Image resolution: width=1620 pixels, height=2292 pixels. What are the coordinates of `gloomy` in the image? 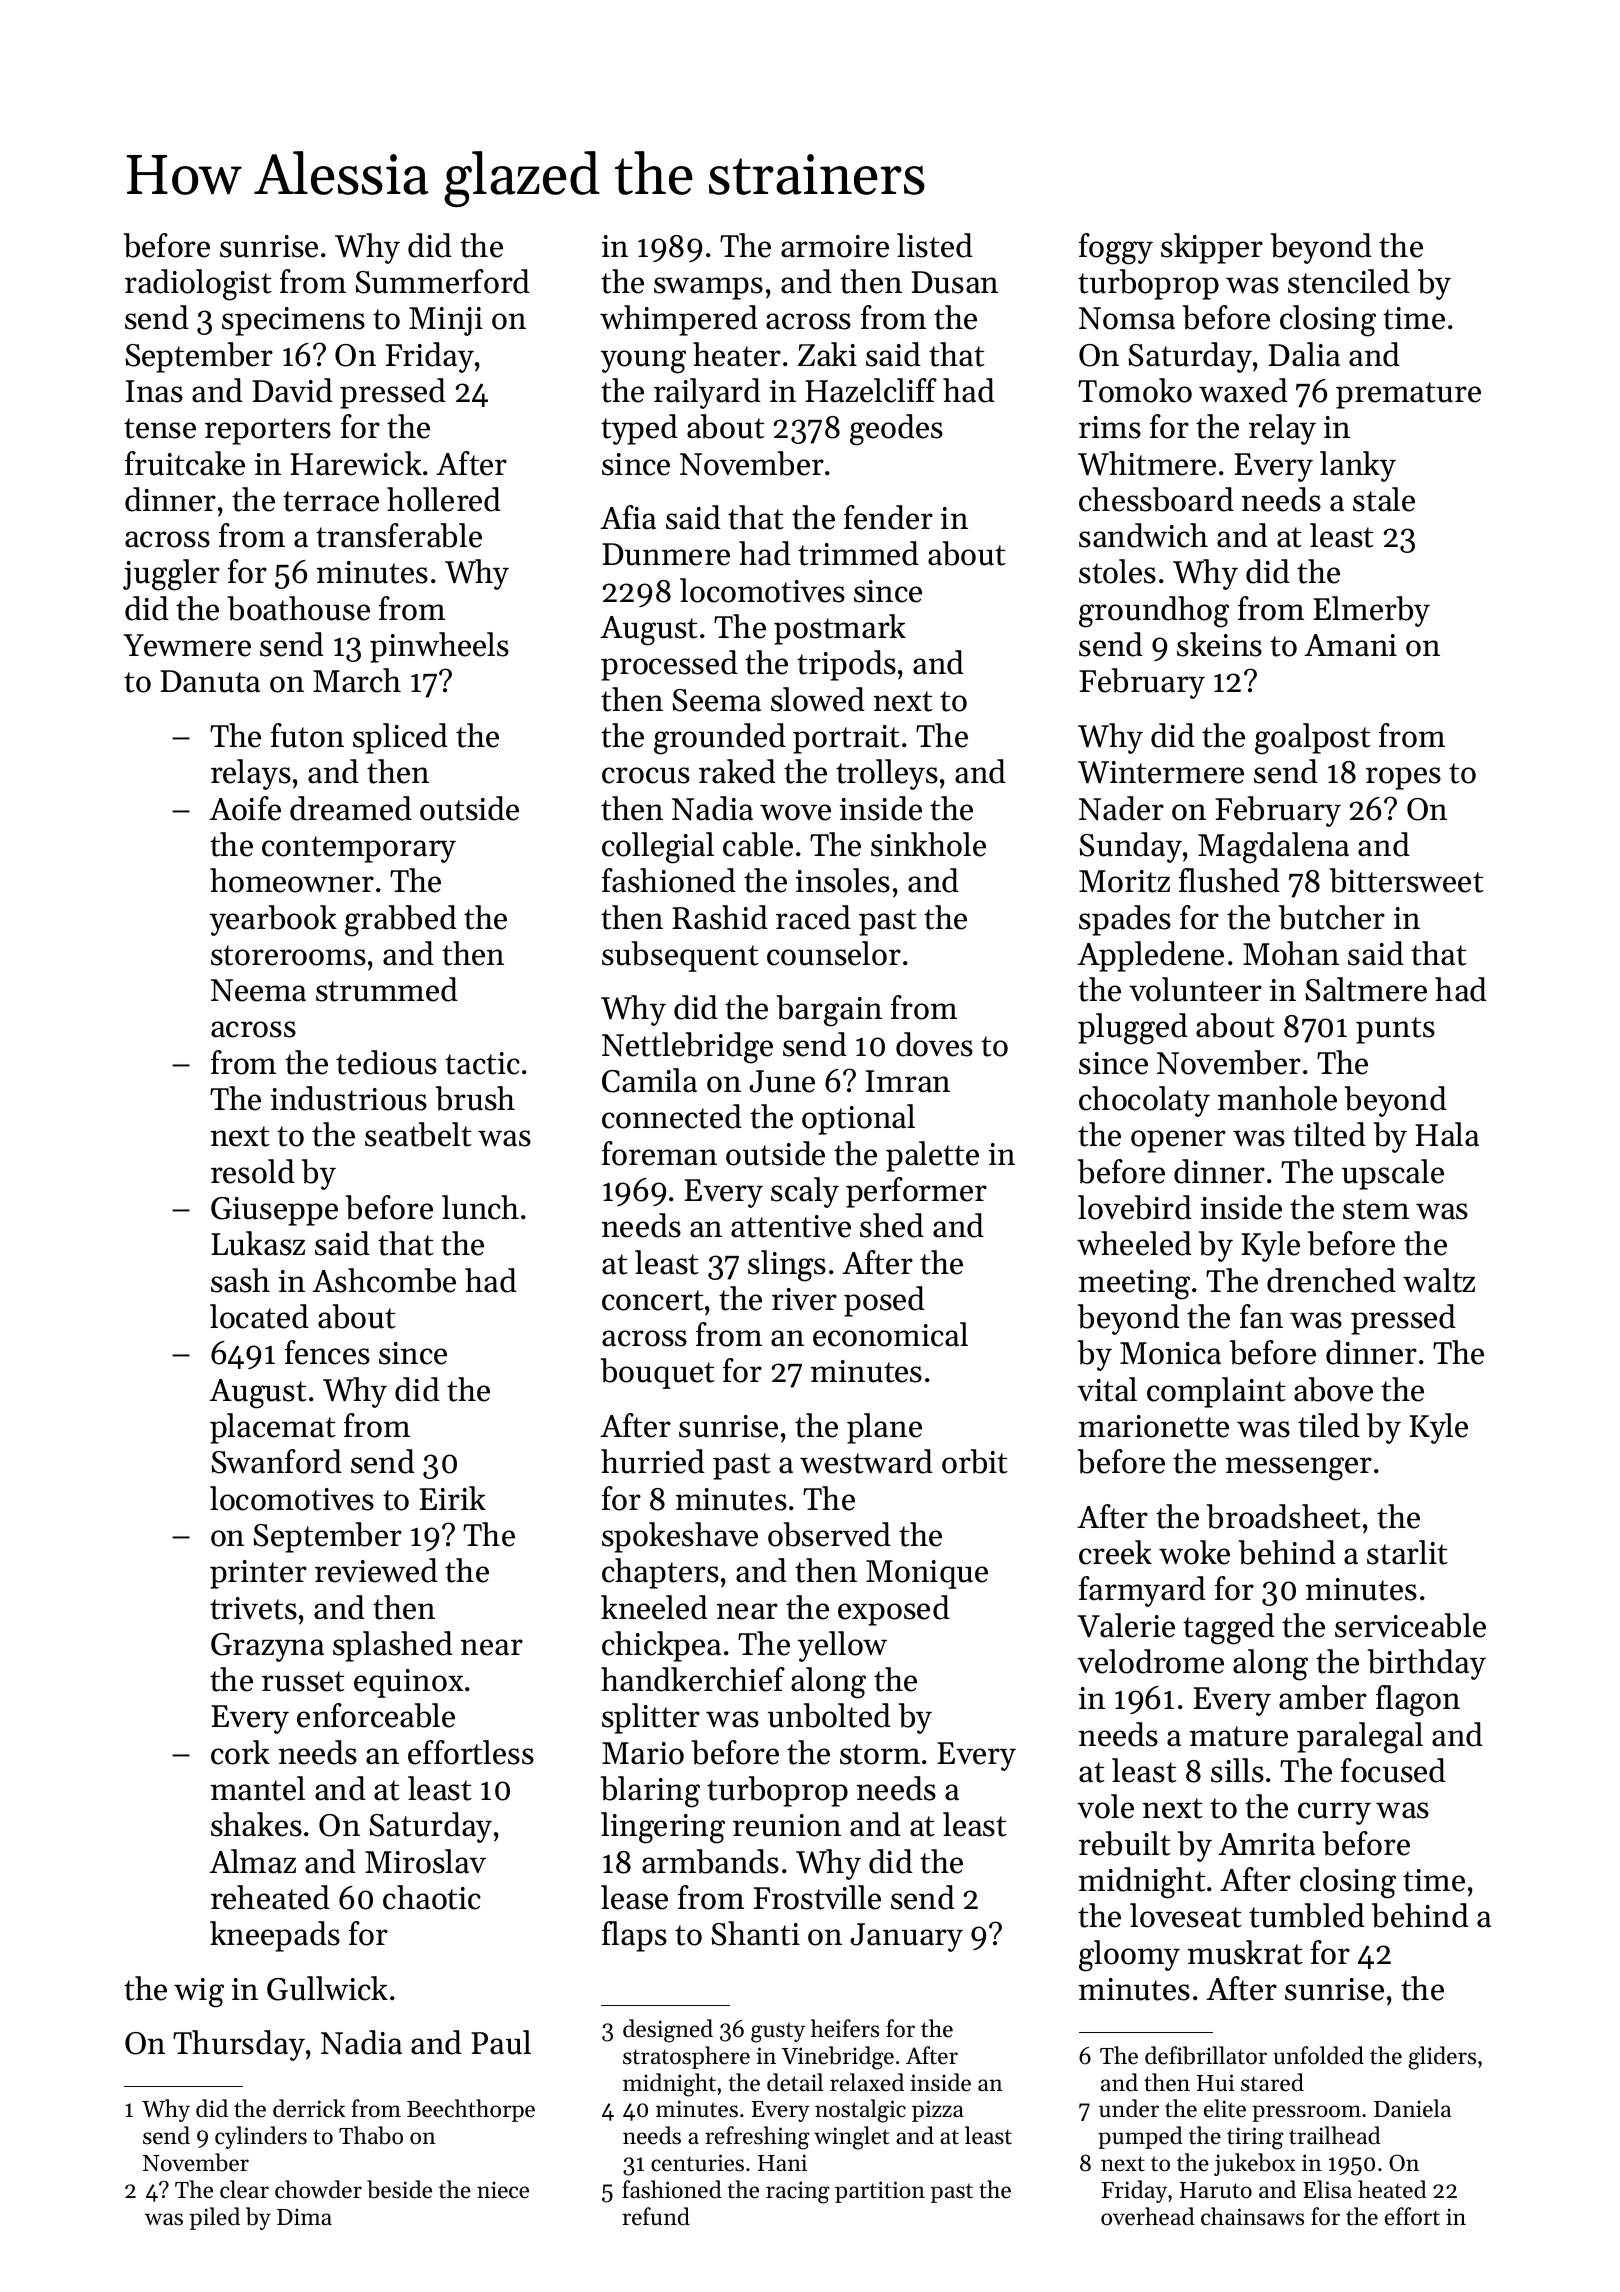 It's located at (1129, 1956).
